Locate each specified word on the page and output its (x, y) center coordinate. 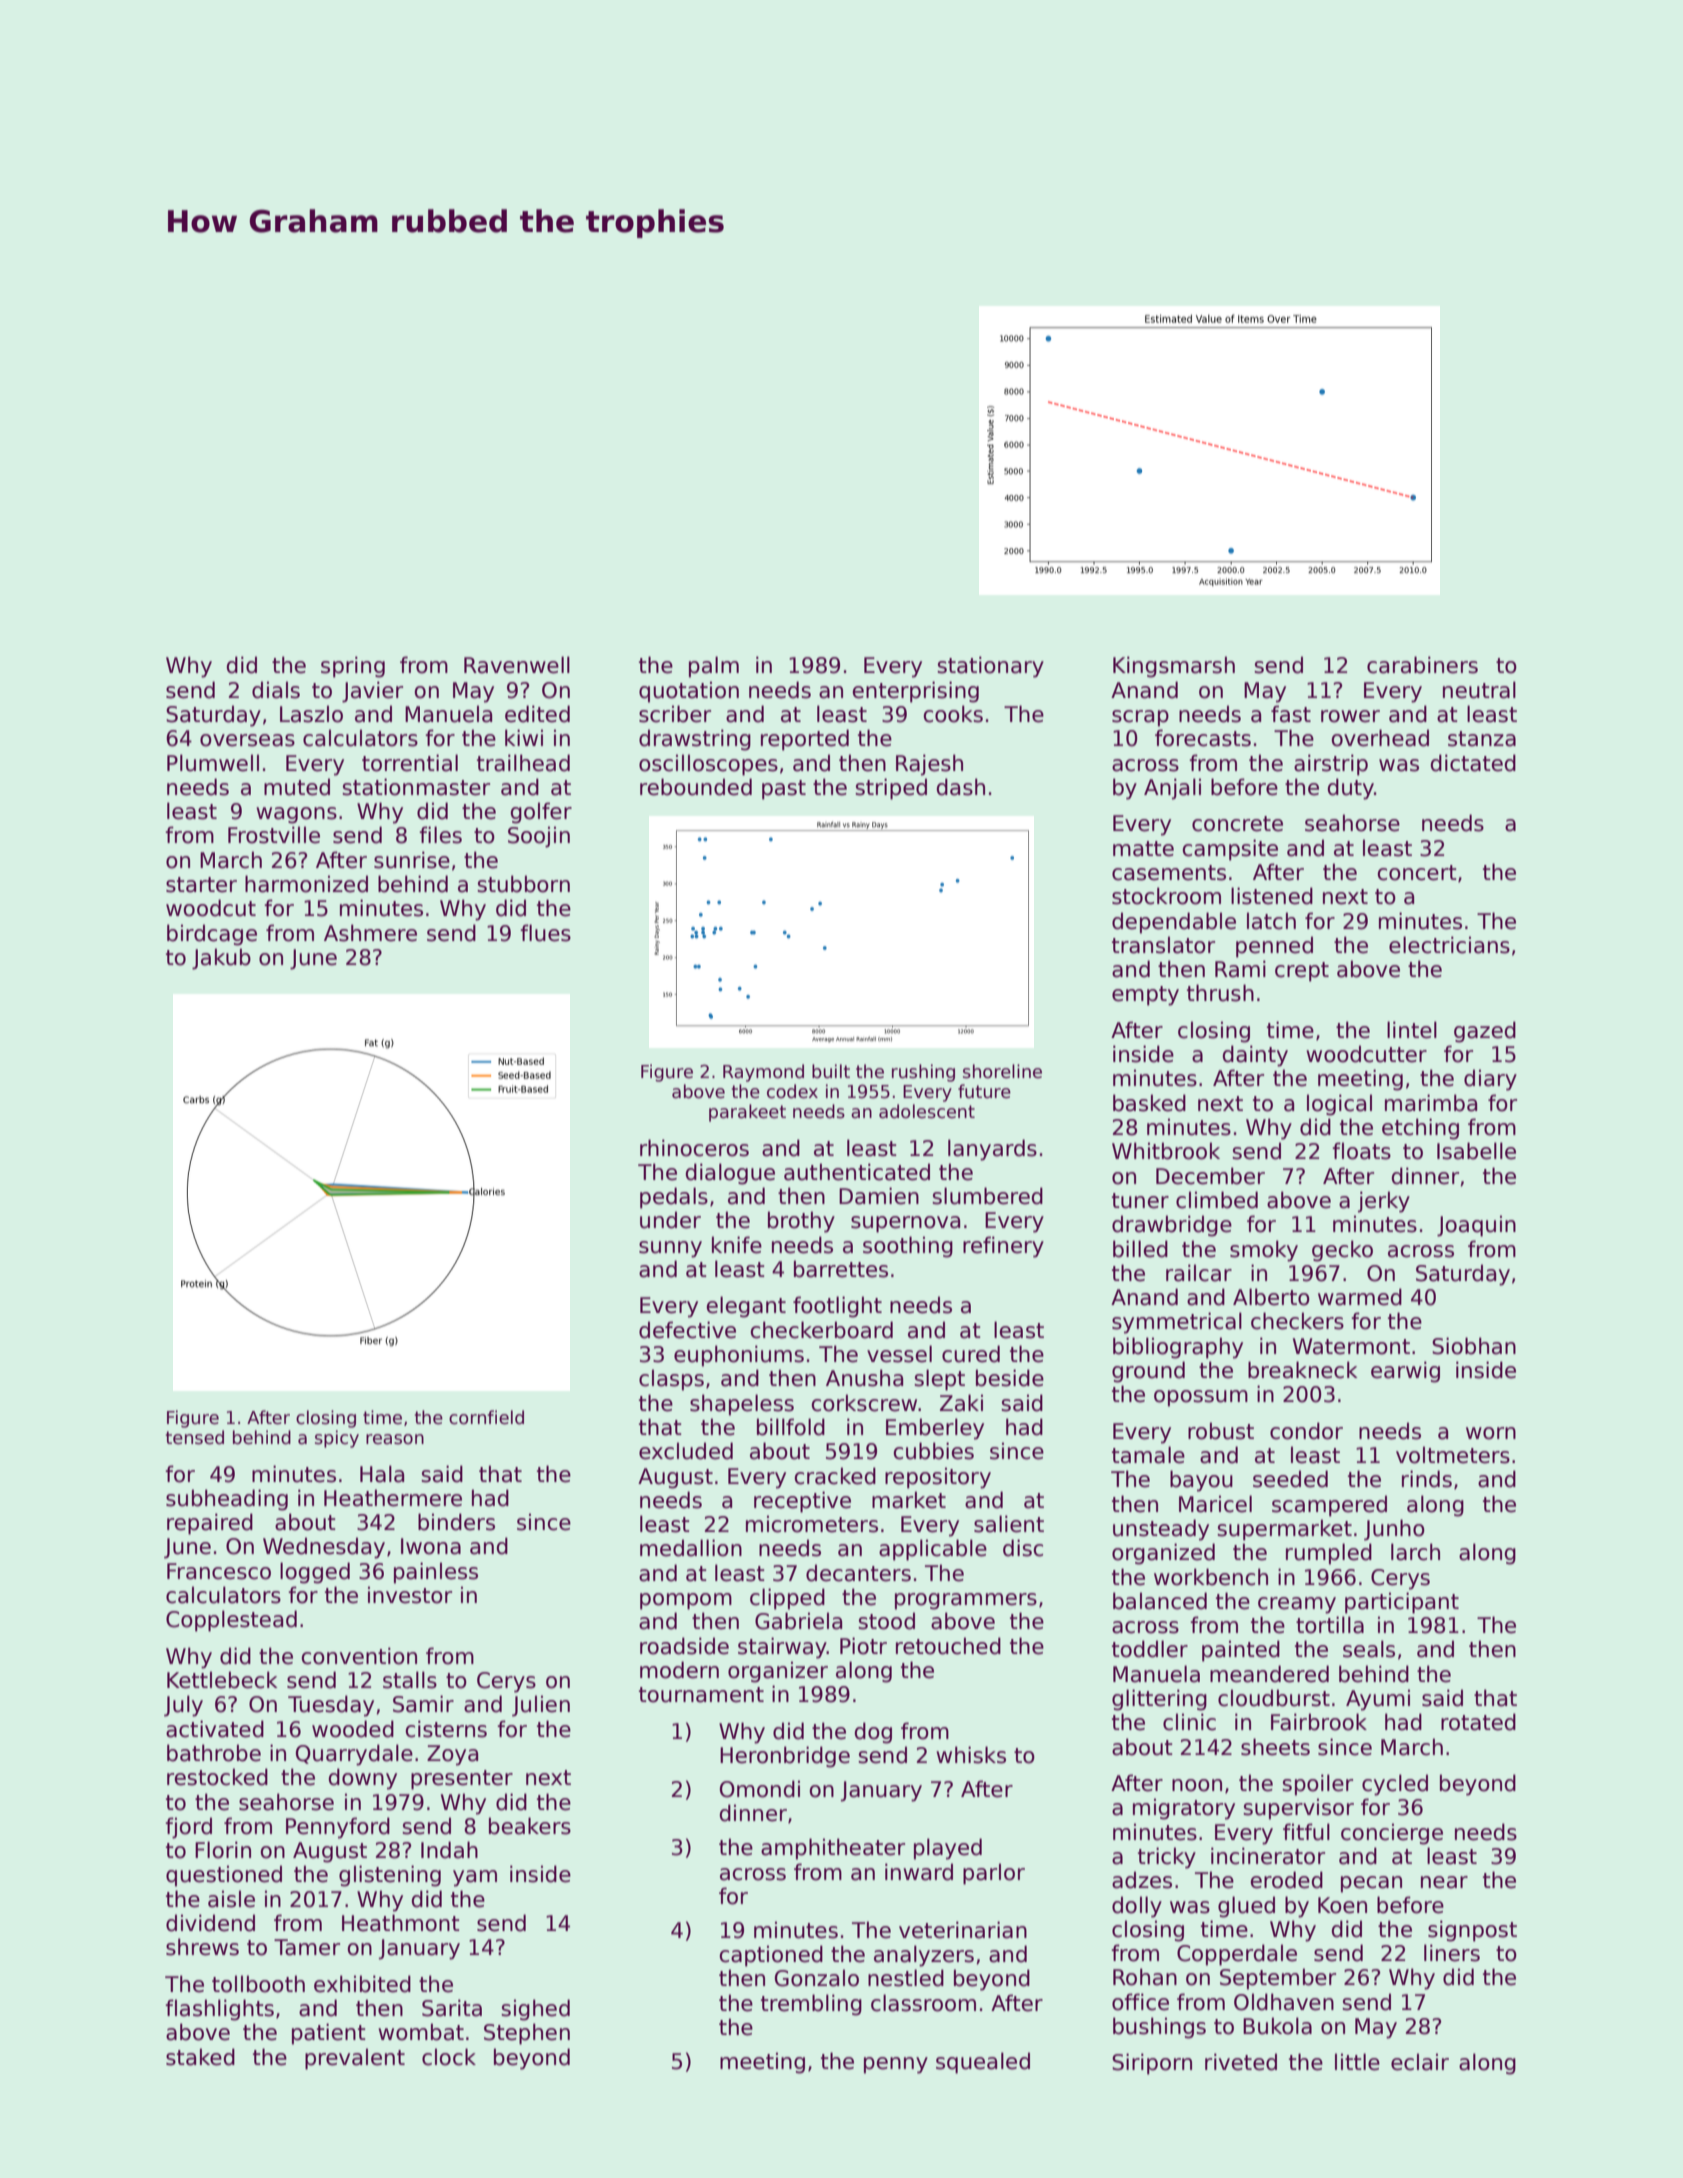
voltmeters (1453, 1455)
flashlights (219, 2010)
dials (276, 690)
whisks (971, 1755)
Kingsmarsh (1174, 667)
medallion (691, 1548)
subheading (227, 1500)
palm (714, 667)
